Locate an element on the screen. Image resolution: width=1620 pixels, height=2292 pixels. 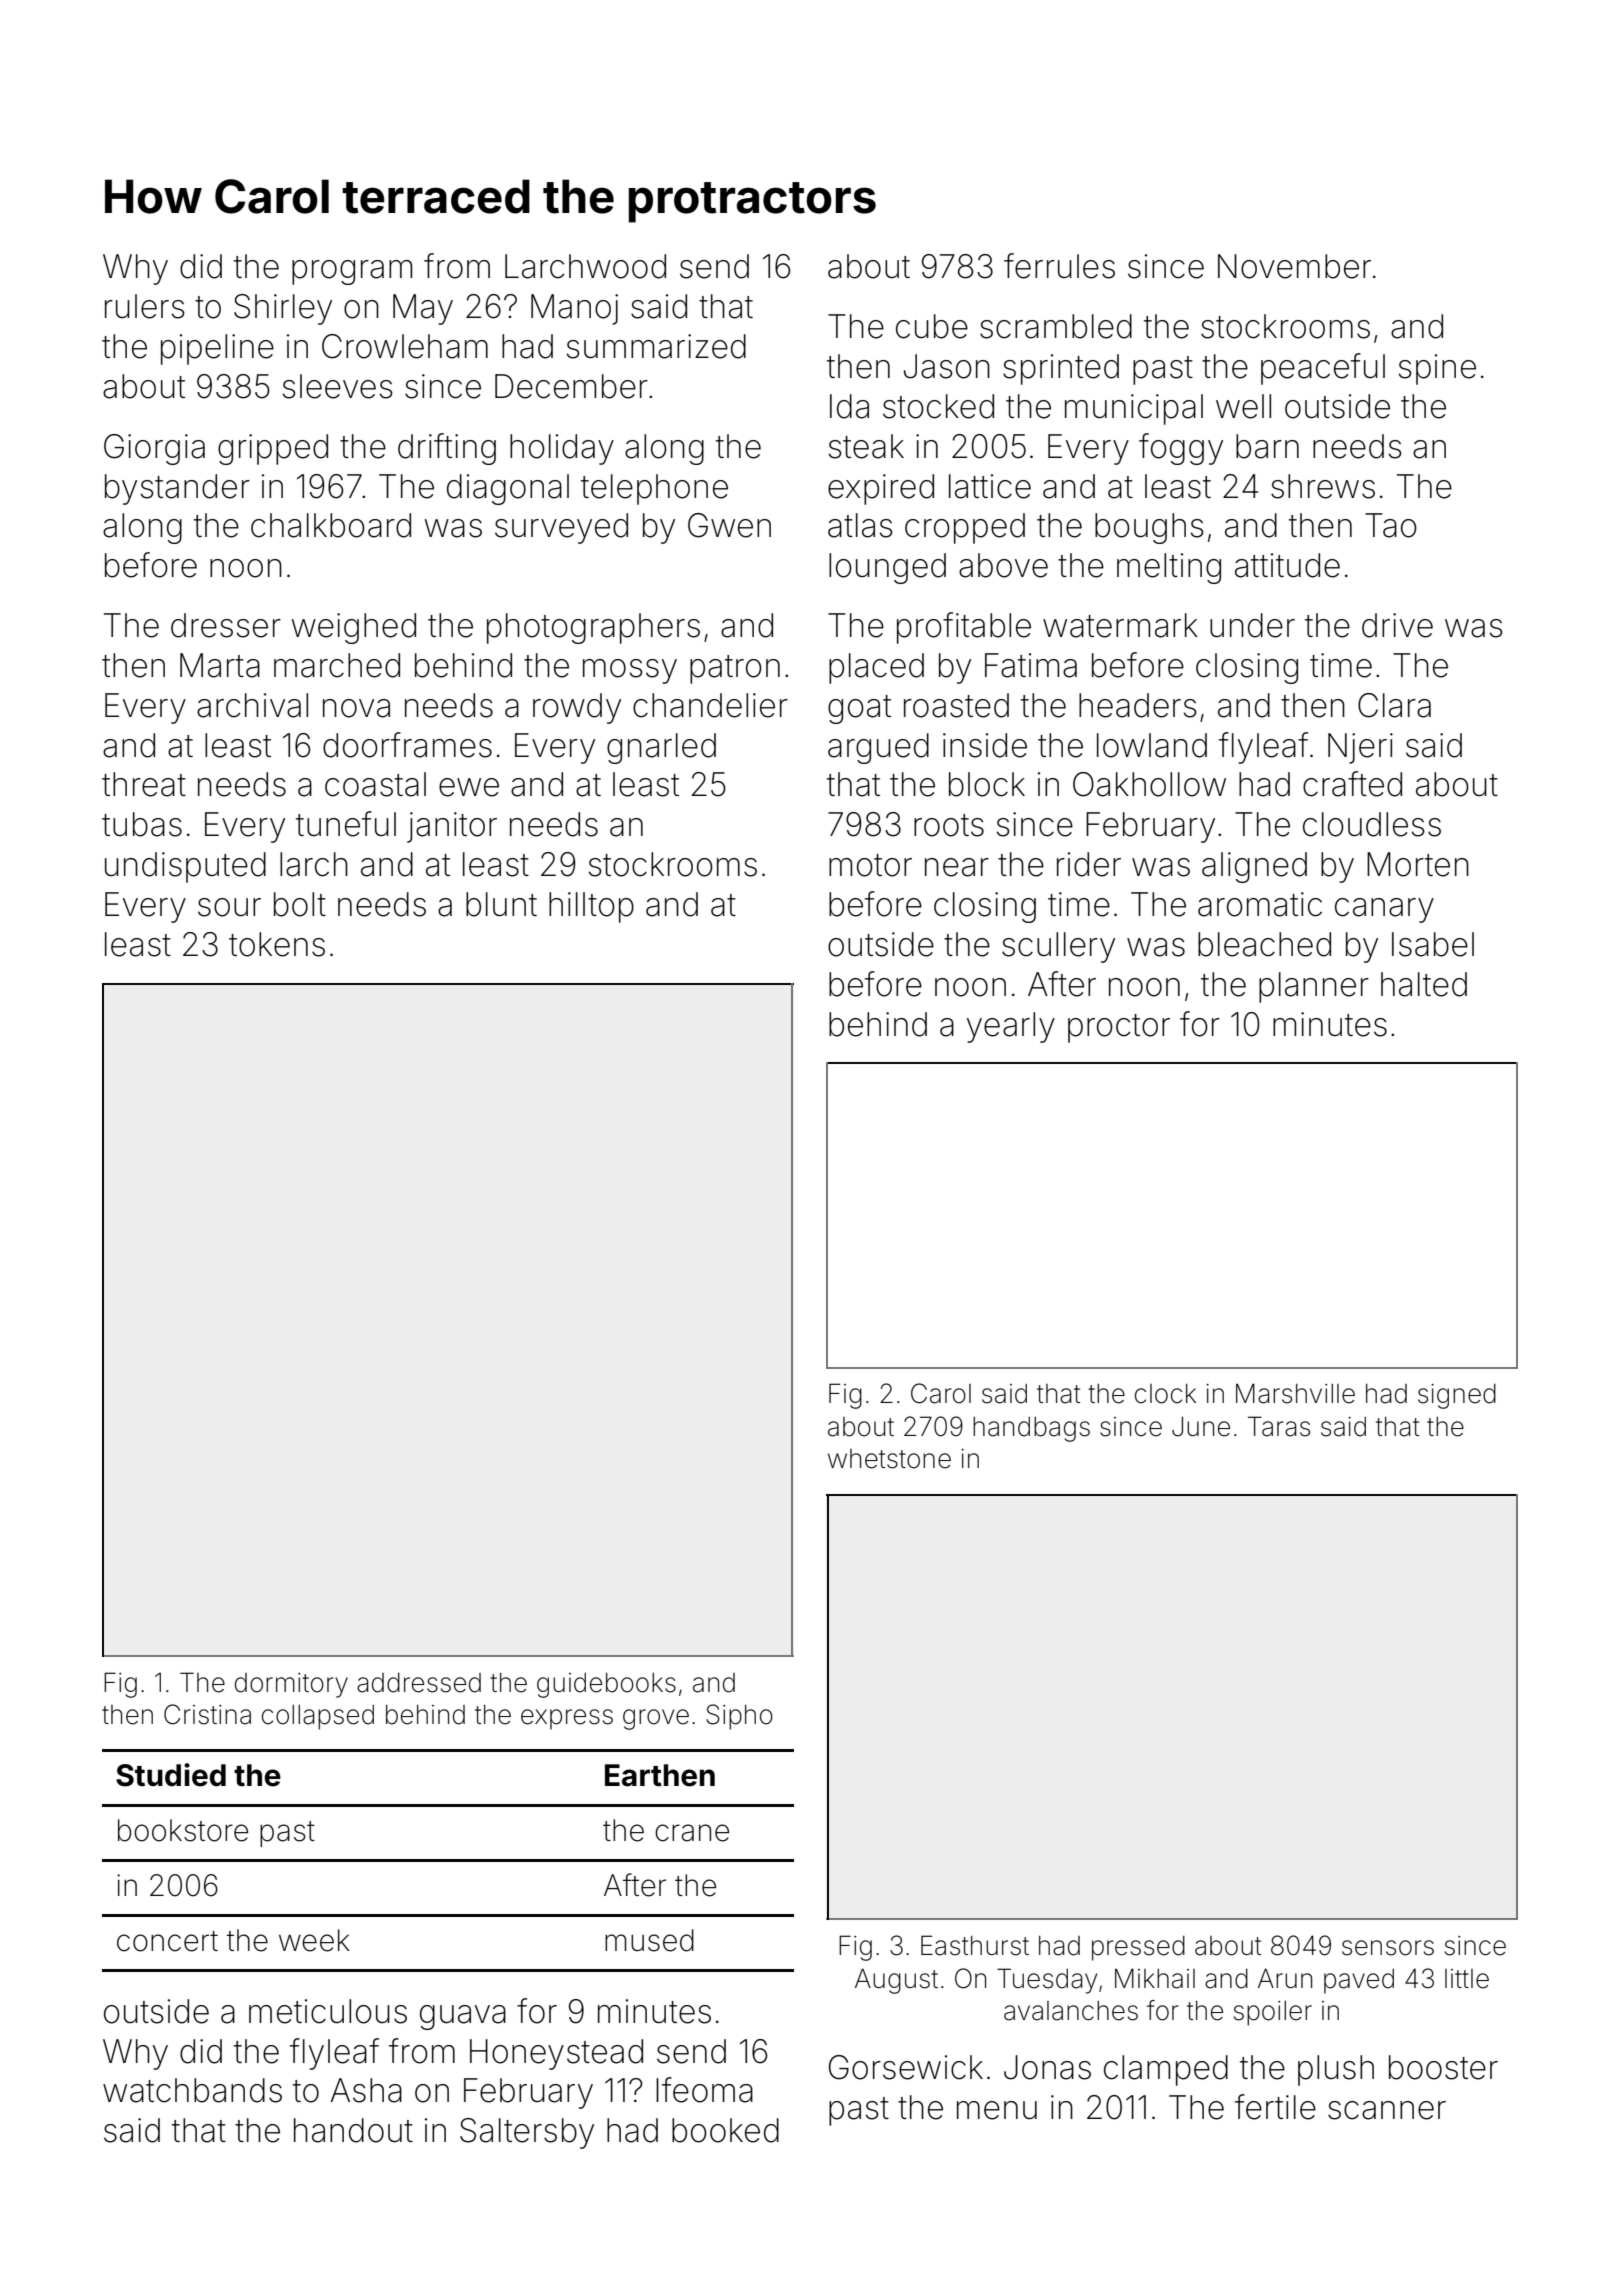
spine is located at coordinates (1437, 369).
